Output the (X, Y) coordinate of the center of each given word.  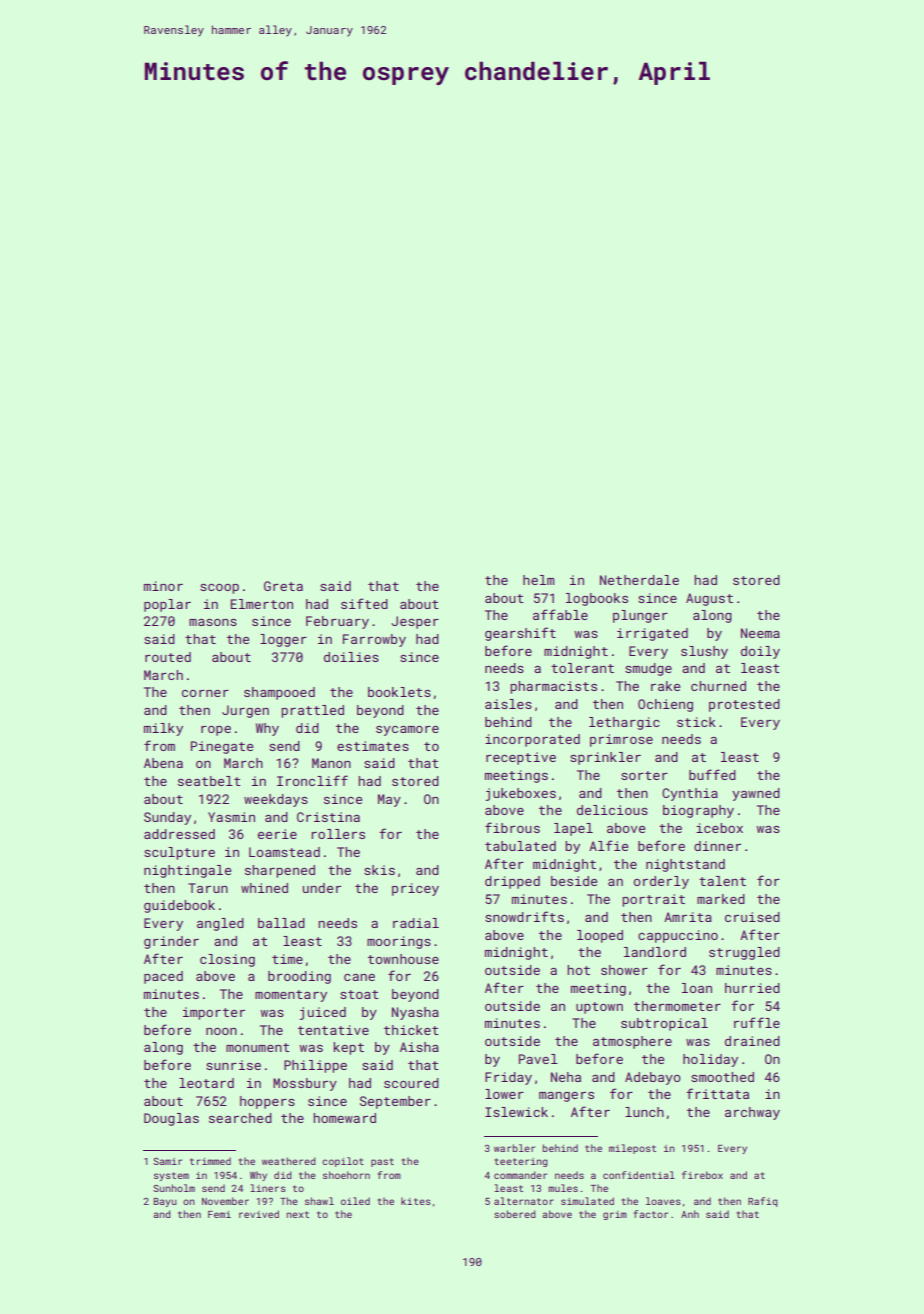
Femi (219, 1214)
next (298, 1214)
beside (574, 881)
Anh (690, 1214)
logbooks (597, 599)
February (337, 622)
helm (538, 580)
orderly (661, 882)
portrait (653, 900)
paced (163, 977)
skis (379, 870)
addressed (179, 834)
